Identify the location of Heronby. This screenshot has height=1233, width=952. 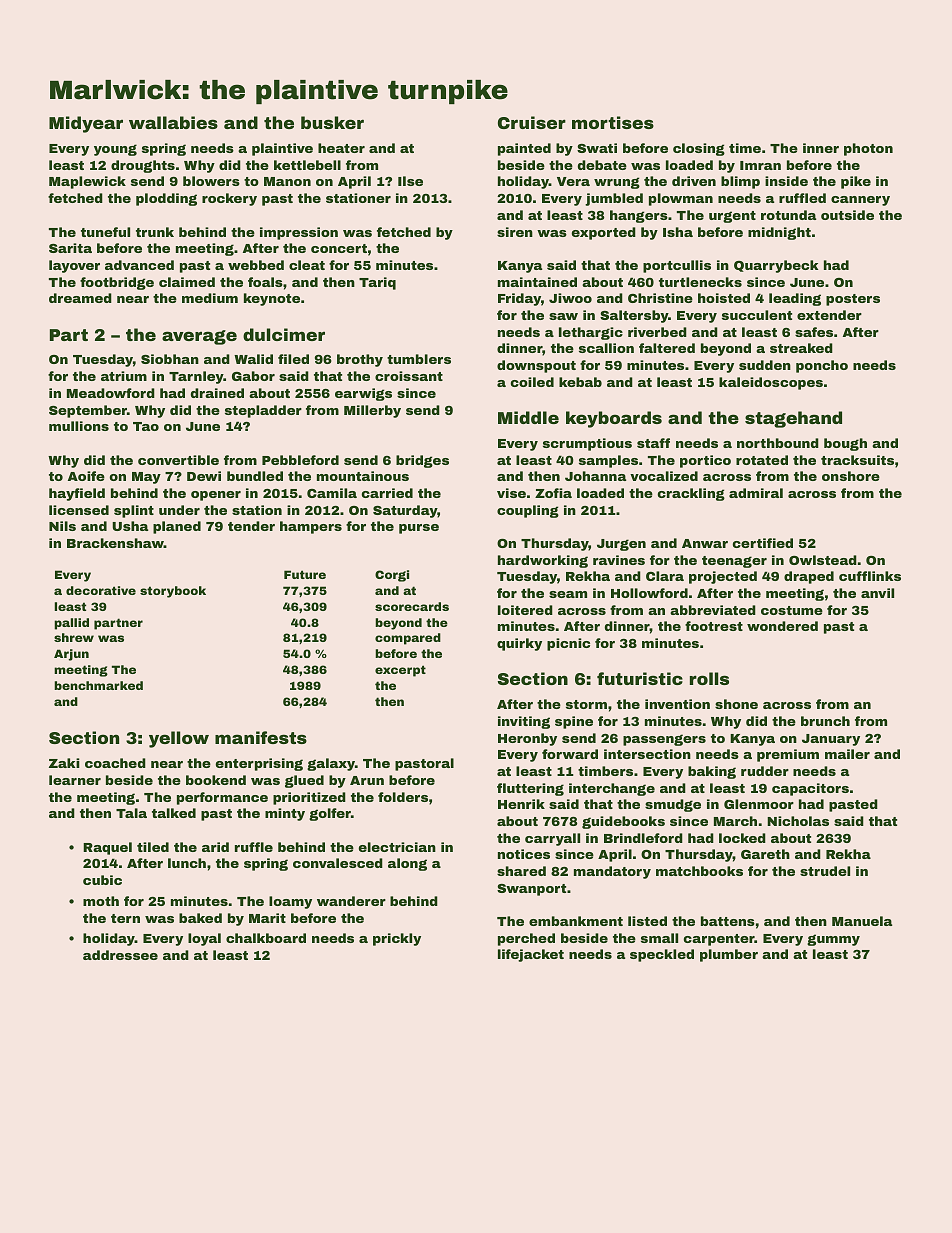
(527, 739).
